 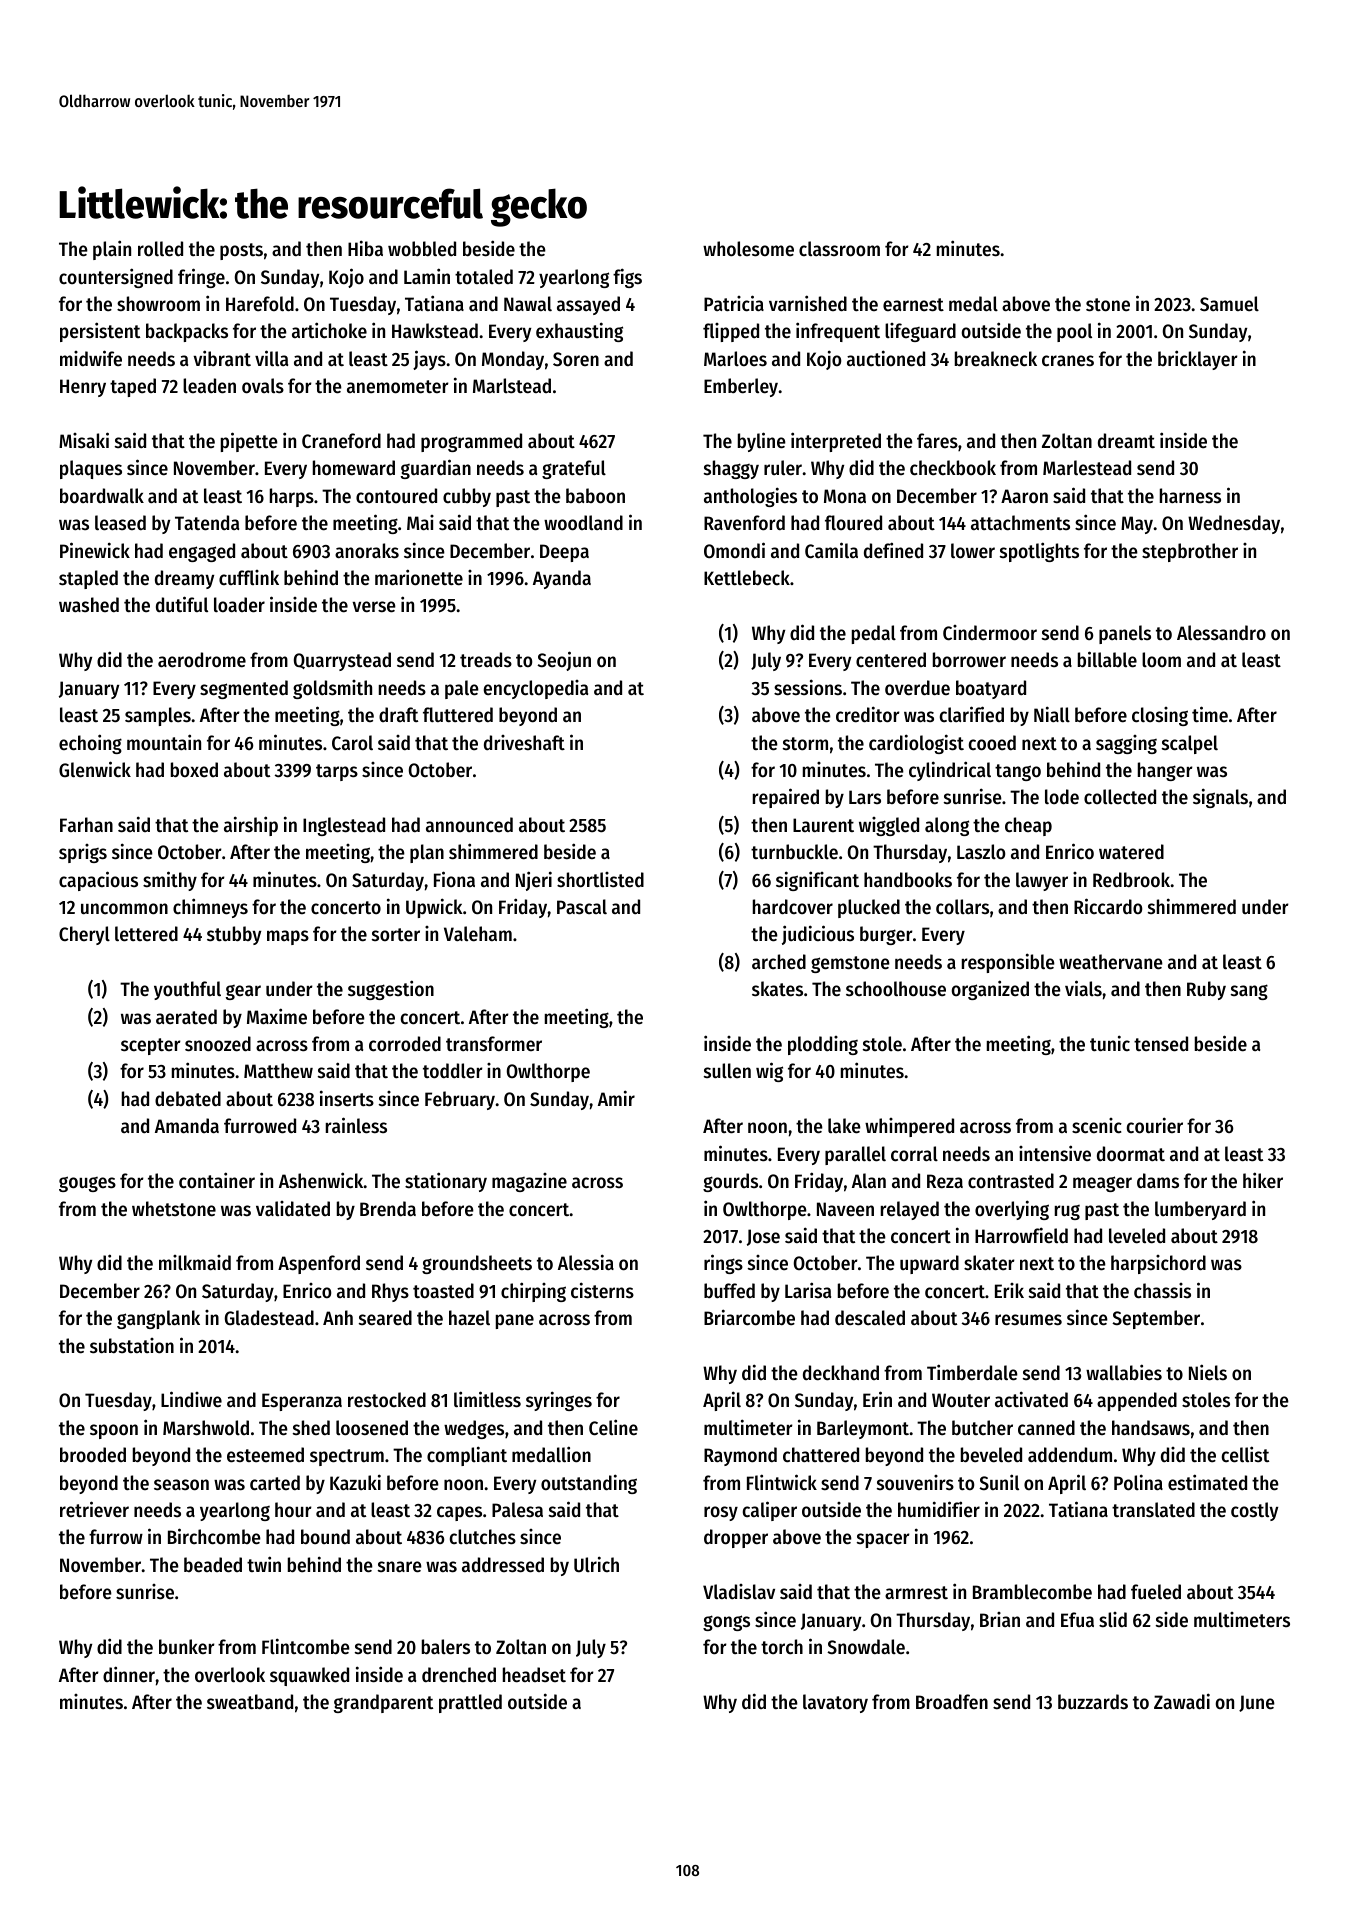 I want to click on sorter, so click(x=396, y=935).
